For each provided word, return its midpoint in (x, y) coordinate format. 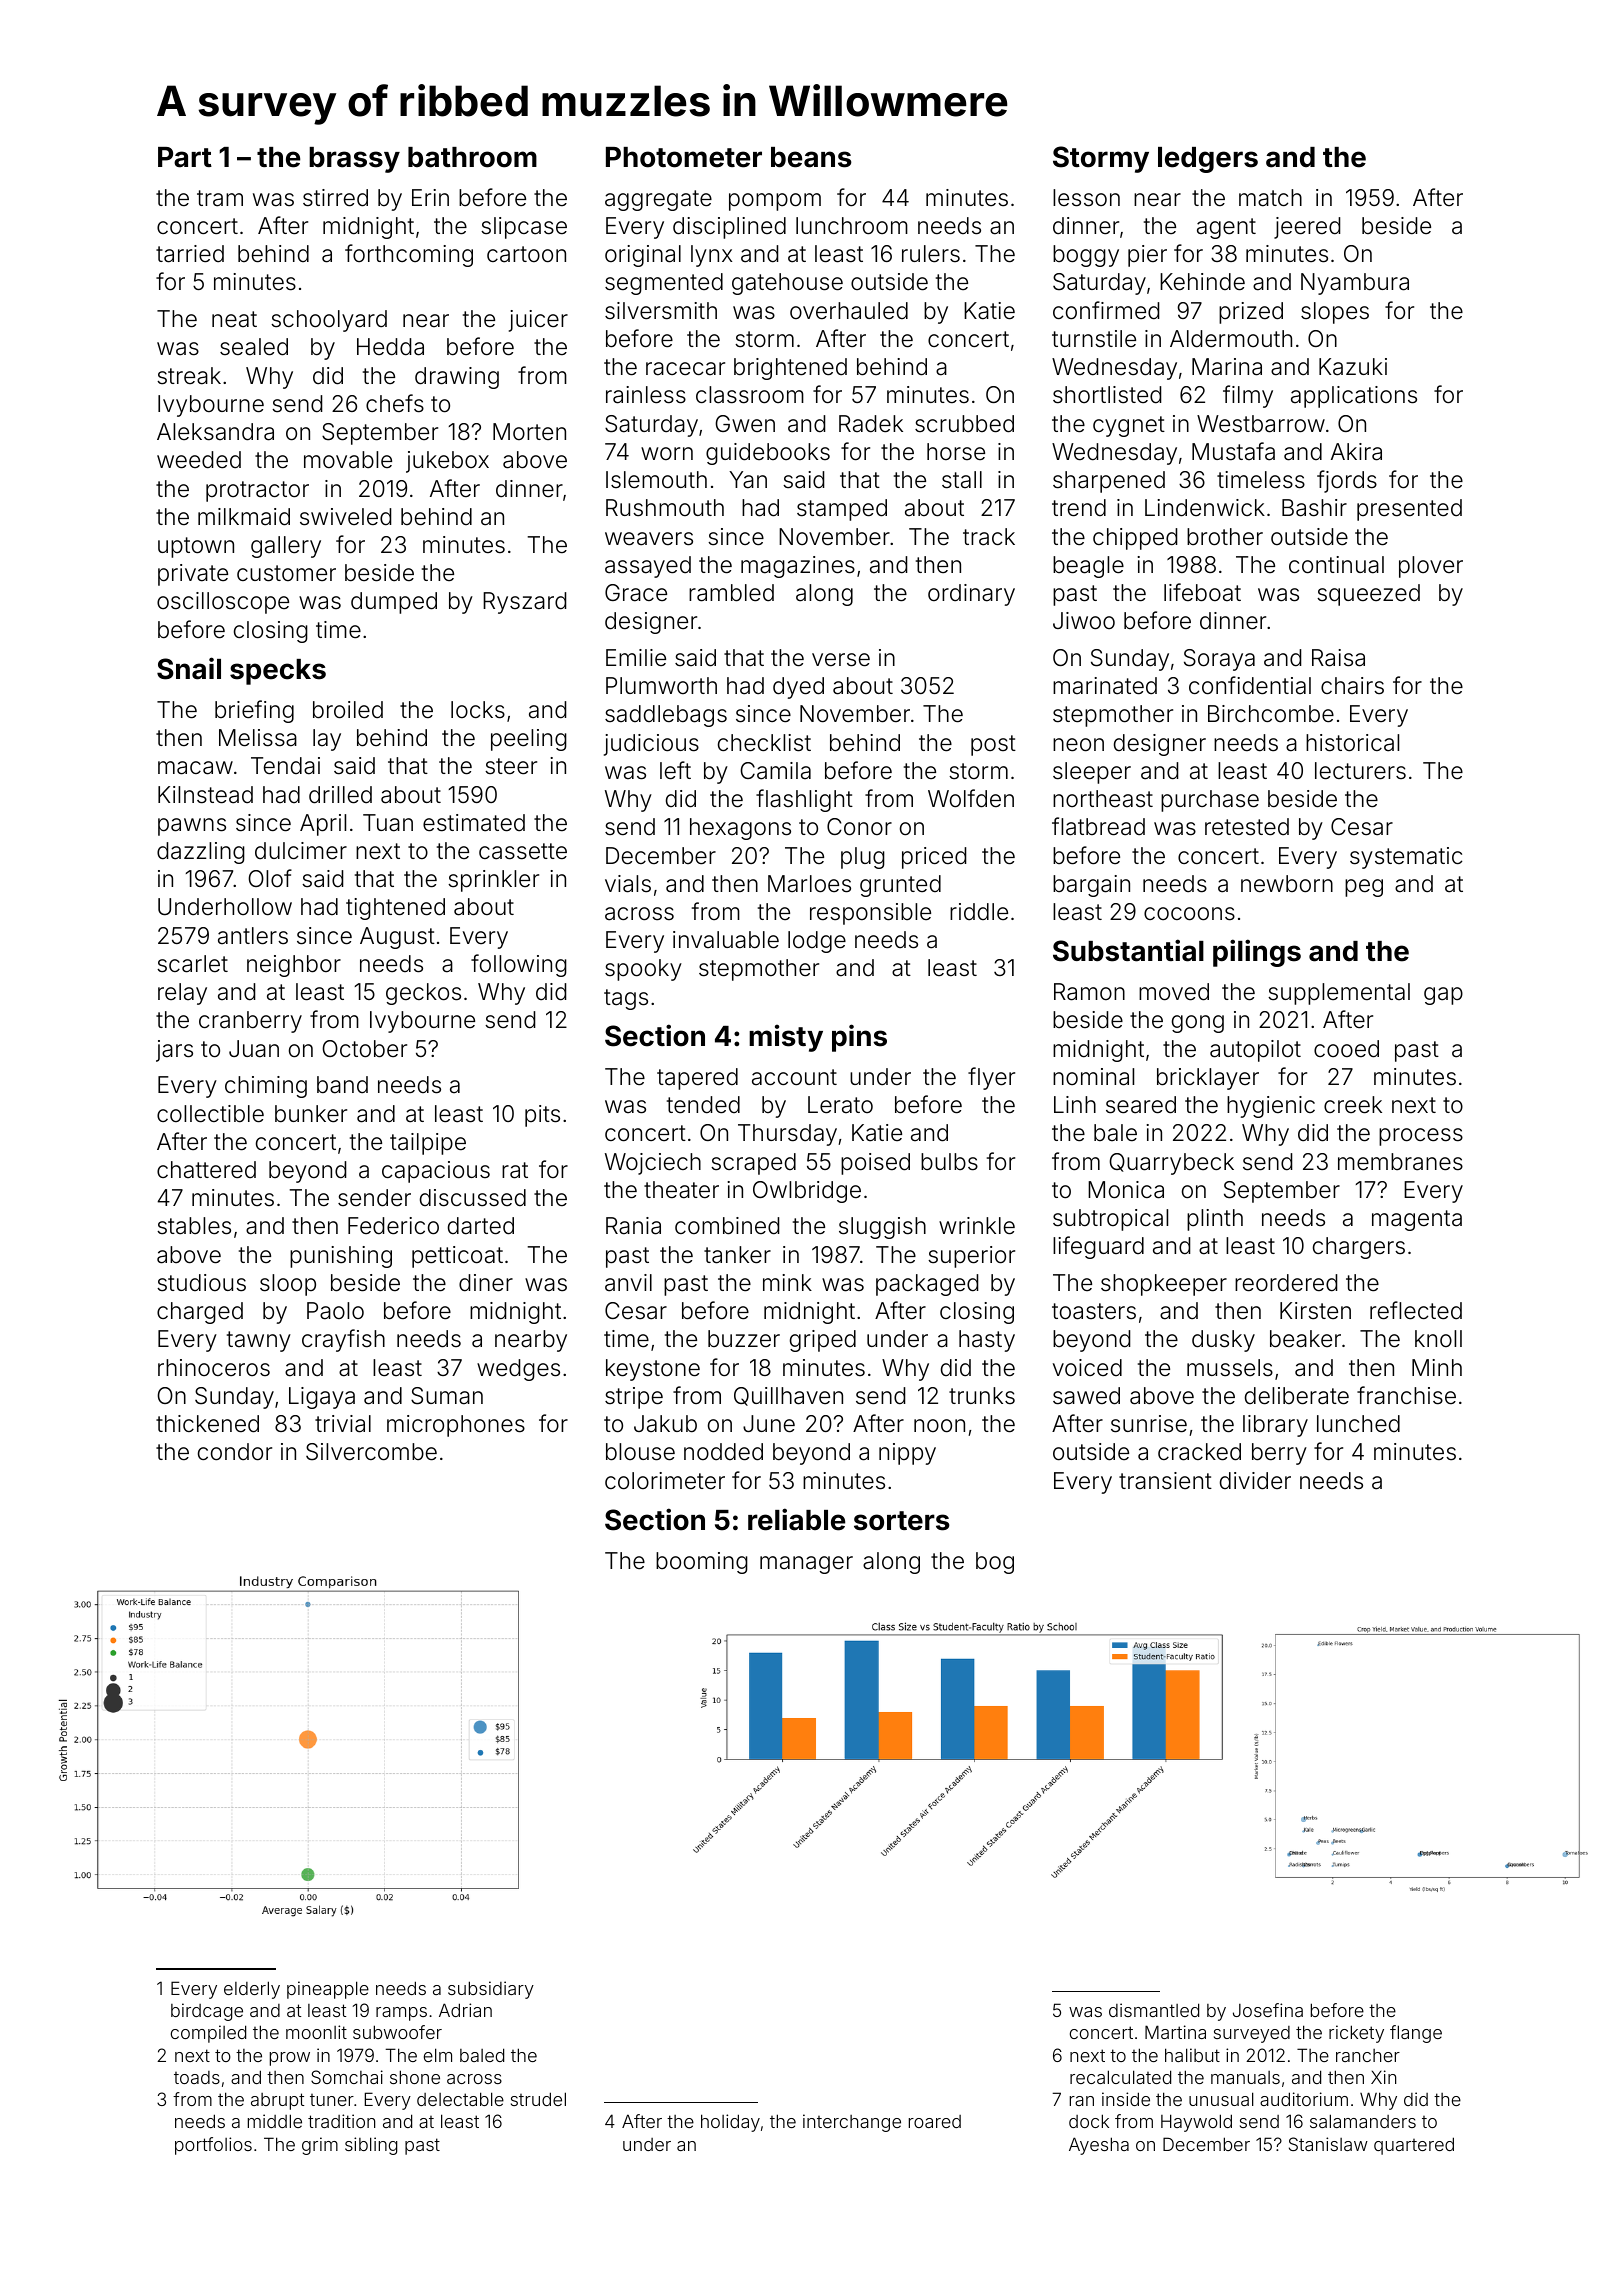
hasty (987, 1341)
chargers (1359, 1248)
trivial (343, 1424)
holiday (730, 2123)
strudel (538, 2099)
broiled (348, 710)
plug (863, 858)
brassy (354, 160)
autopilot (1255, 1051)
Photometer (684, 157)
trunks (982, 1395)
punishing (341, 1257)
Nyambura (1355, 284)
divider (1255, 1481)
